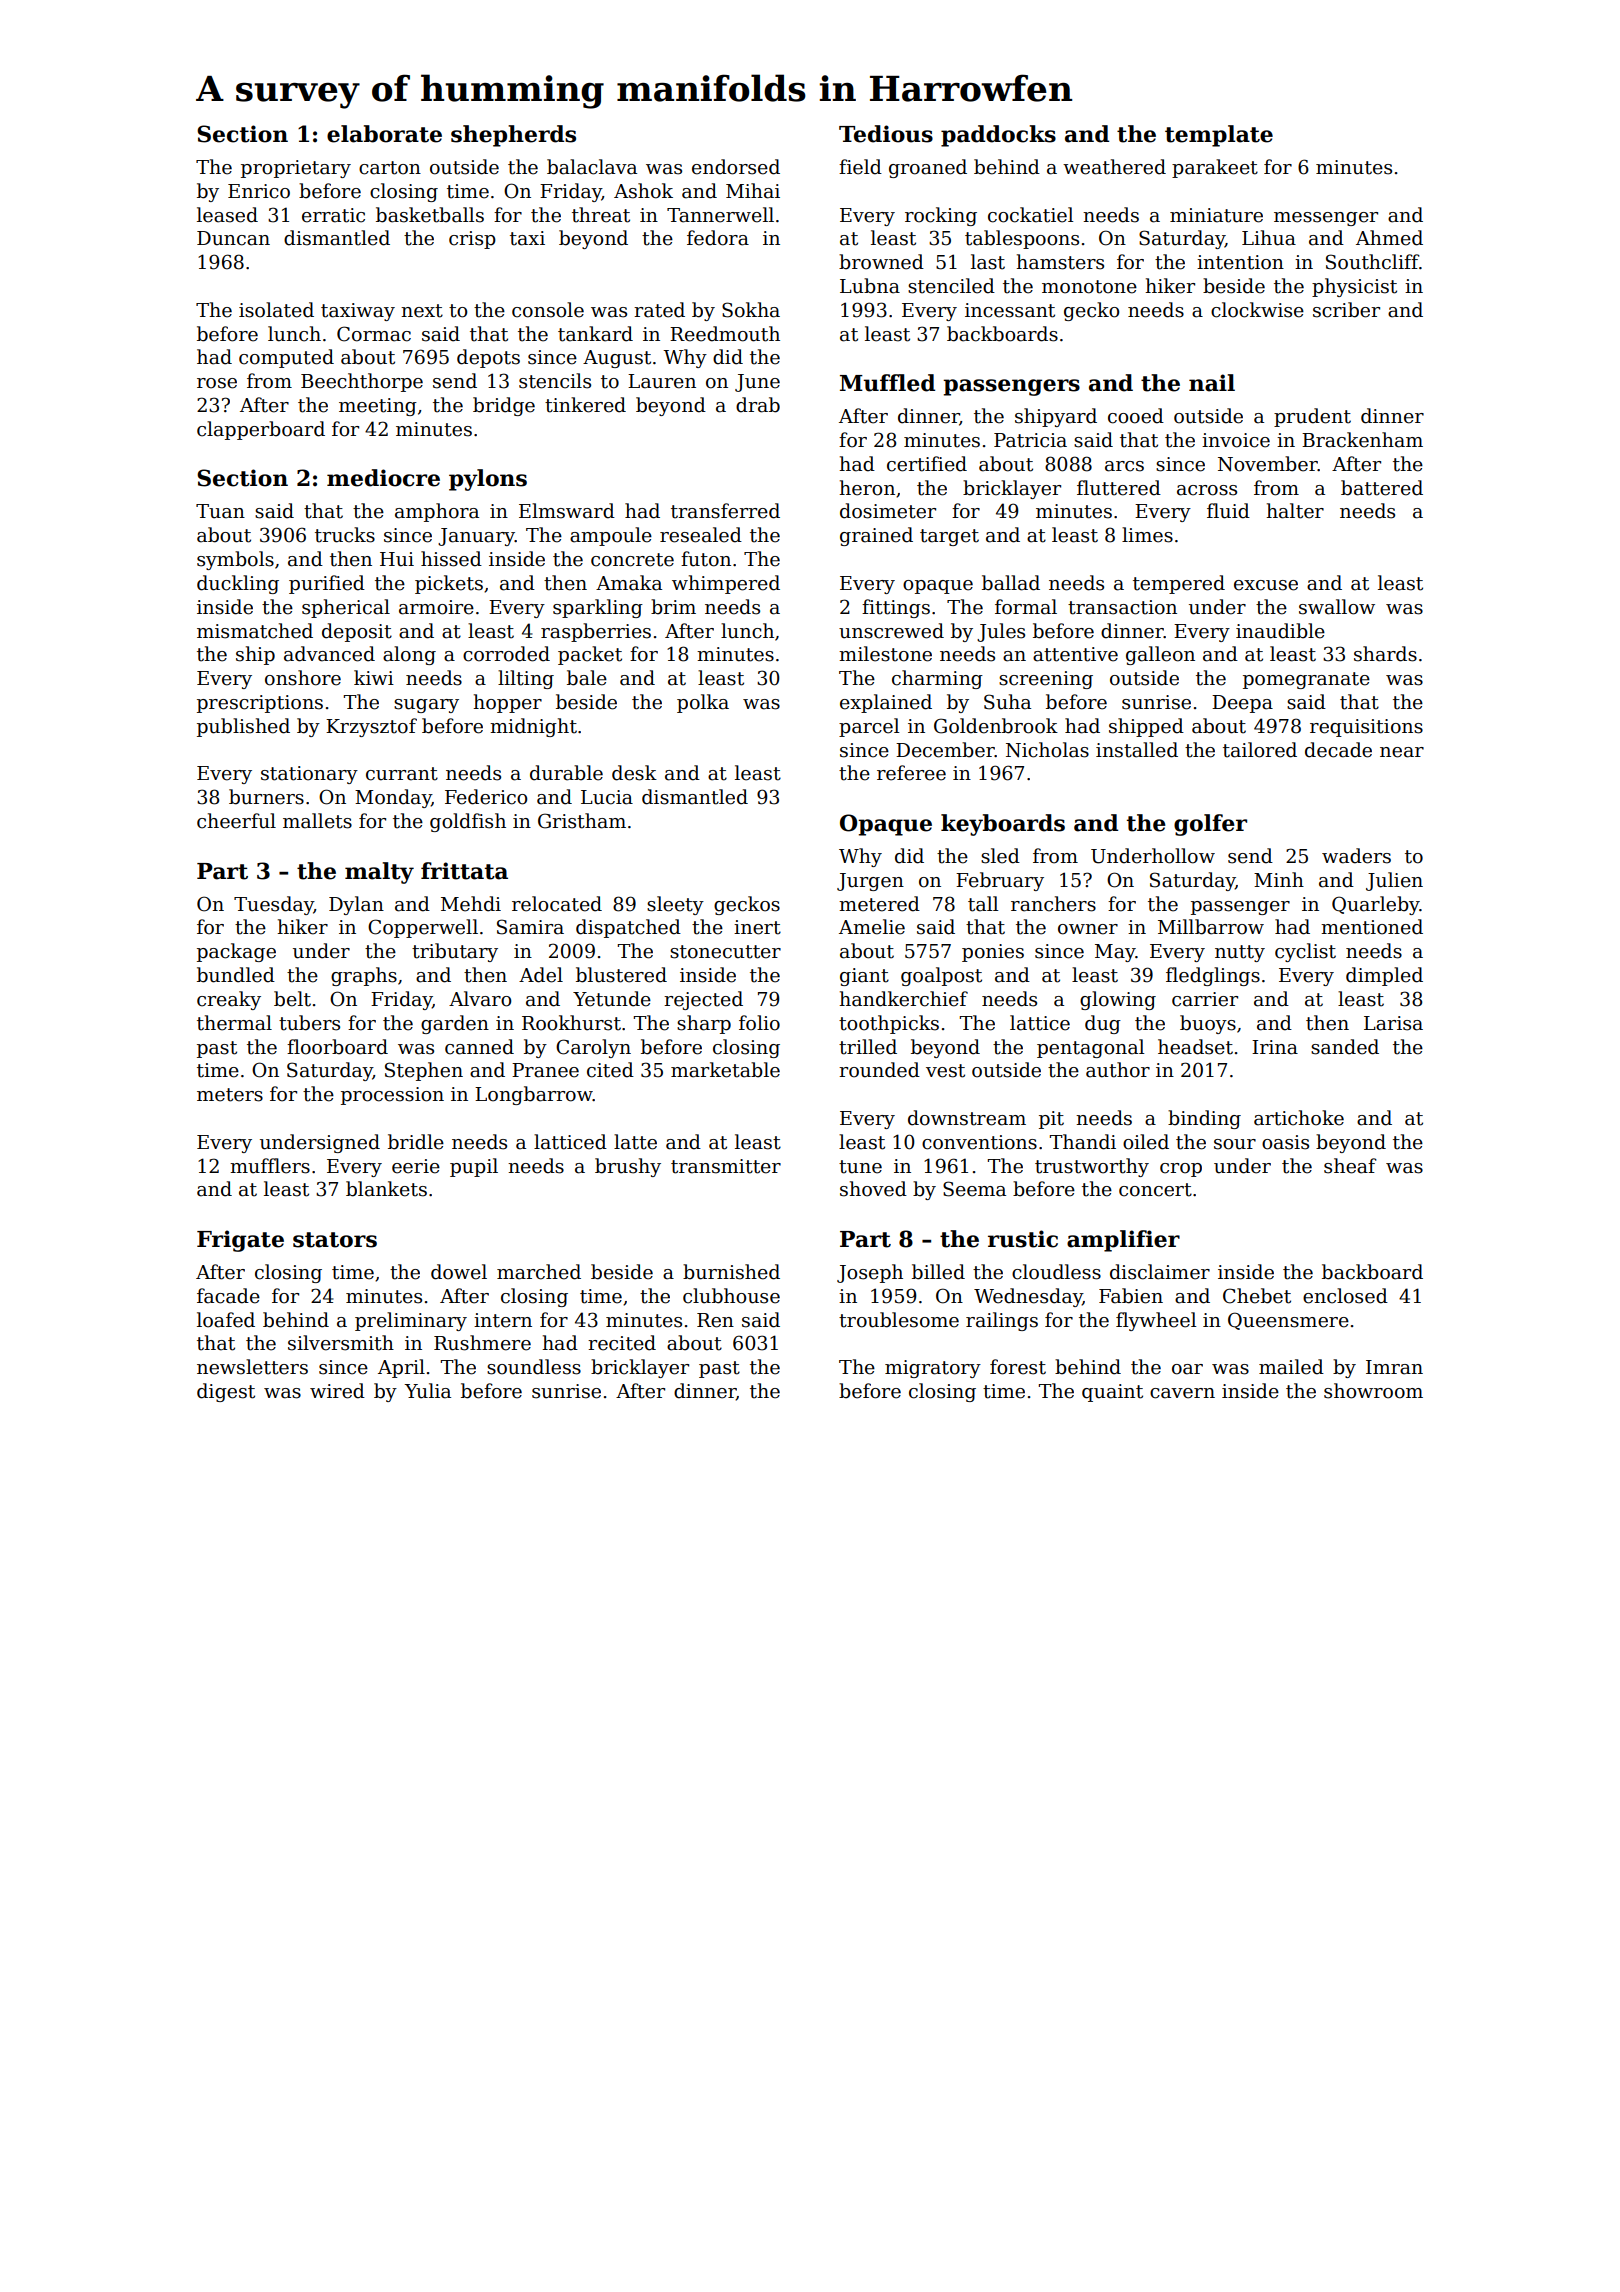  What do you see at coordinates (731, 1272) in the screenshot?
I see `burnished` at bounding box center [731, 1272].
